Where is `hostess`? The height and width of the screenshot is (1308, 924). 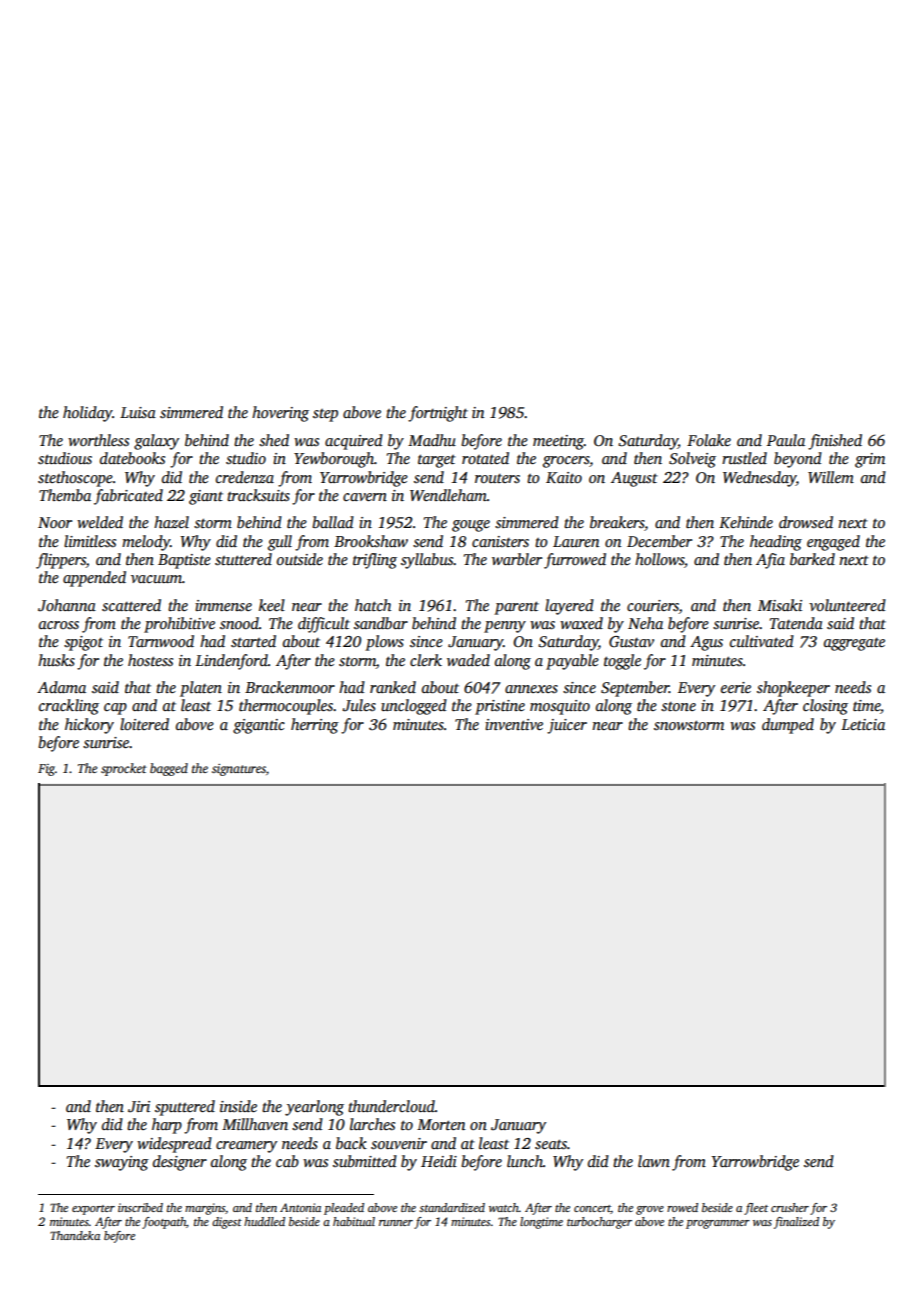 hostess is located at coordinates (150, 660).
